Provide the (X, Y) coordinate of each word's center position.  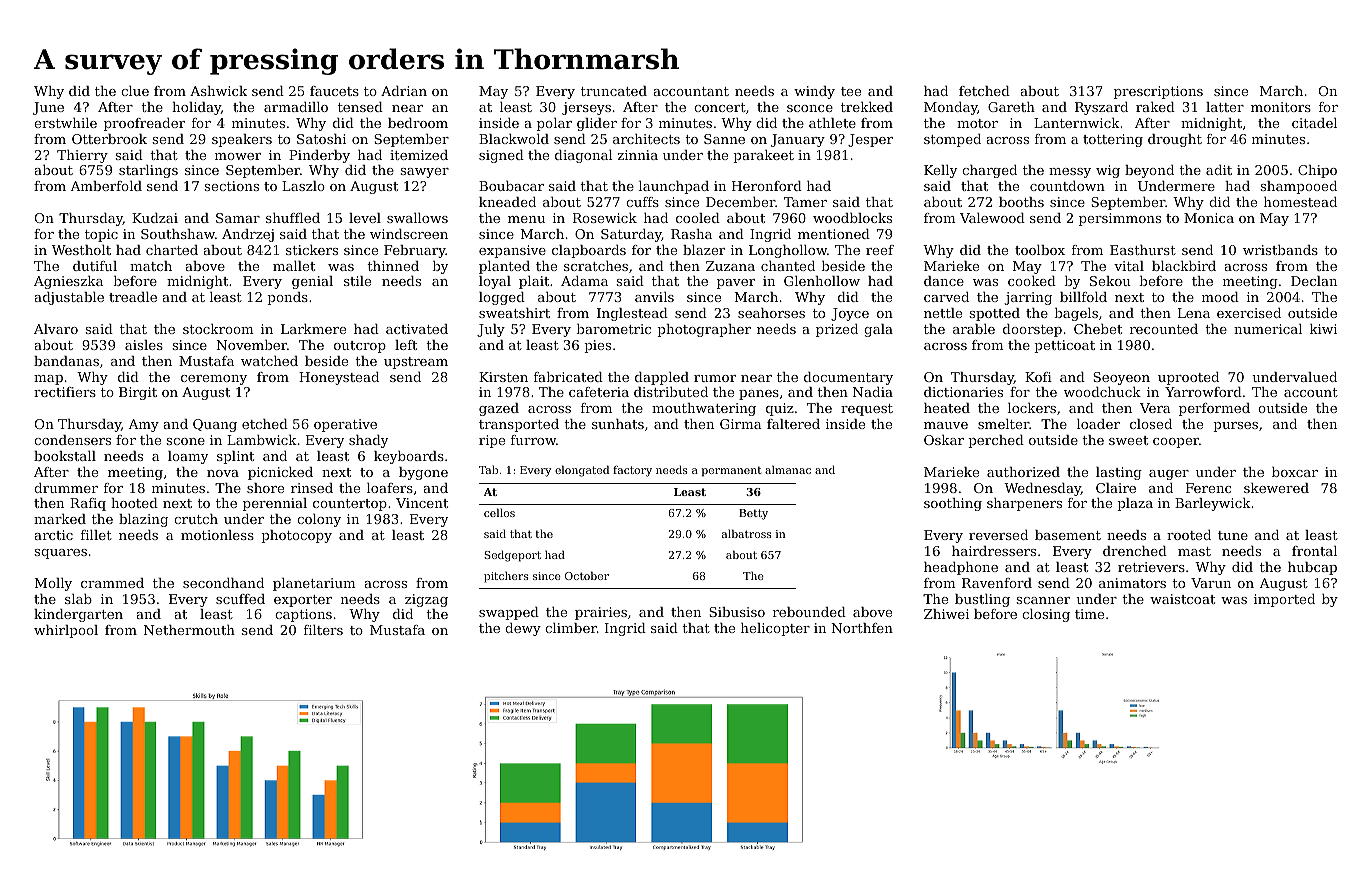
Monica (1209, 218)
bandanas (66, 361)
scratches (596, 266)
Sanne (724, 139)
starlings (148, 171)
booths (1021, 202)
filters (323, 630)
